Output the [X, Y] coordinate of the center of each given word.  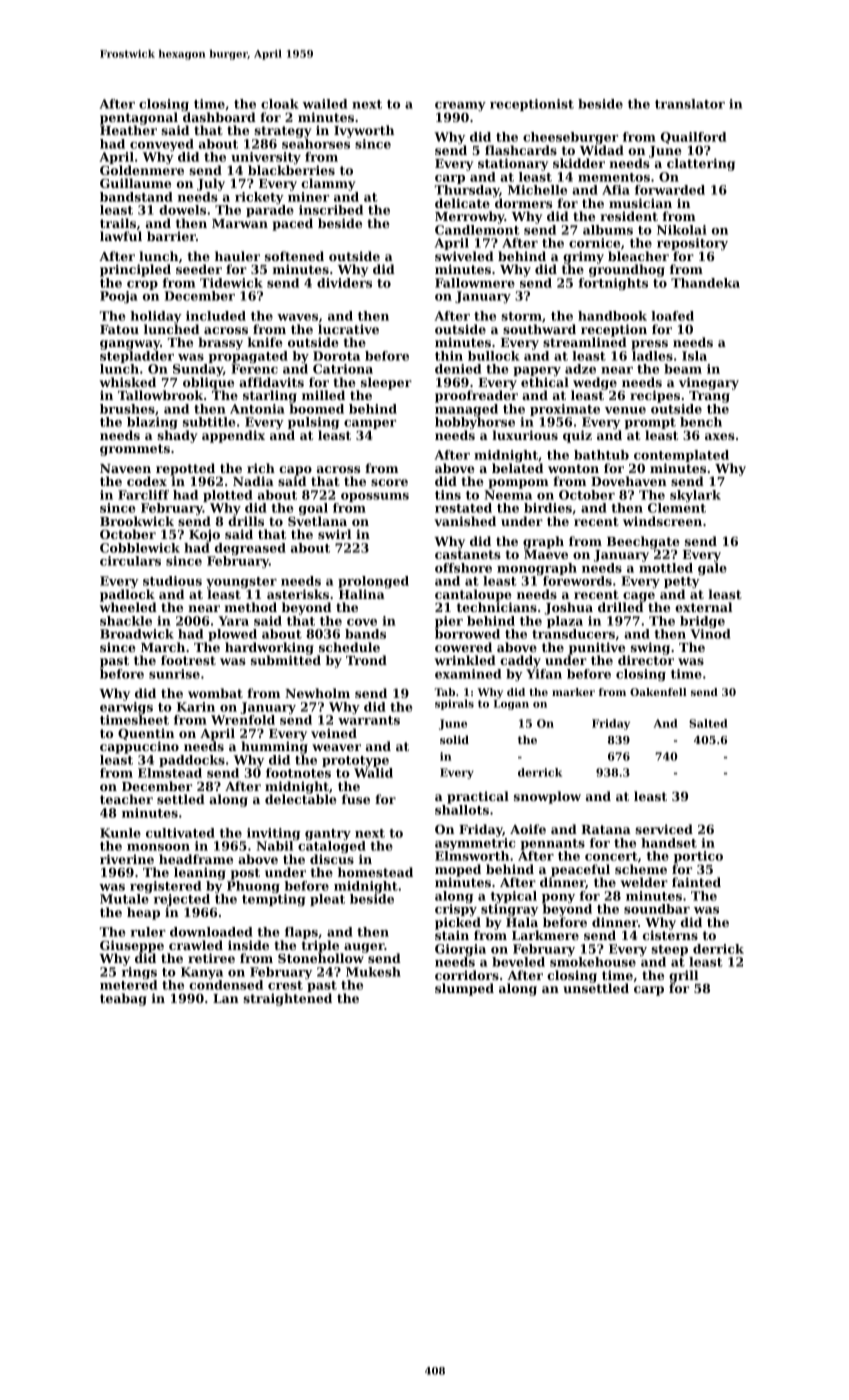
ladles [652, 356]
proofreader [476, 396]
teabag [123, 999]
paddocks [192, 761]
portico [698, 857]
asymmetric [475, 844]
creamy [460, 106]
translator [690, 104]
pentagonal [139, 118]
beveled [518, 962]
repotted [185, 469]
